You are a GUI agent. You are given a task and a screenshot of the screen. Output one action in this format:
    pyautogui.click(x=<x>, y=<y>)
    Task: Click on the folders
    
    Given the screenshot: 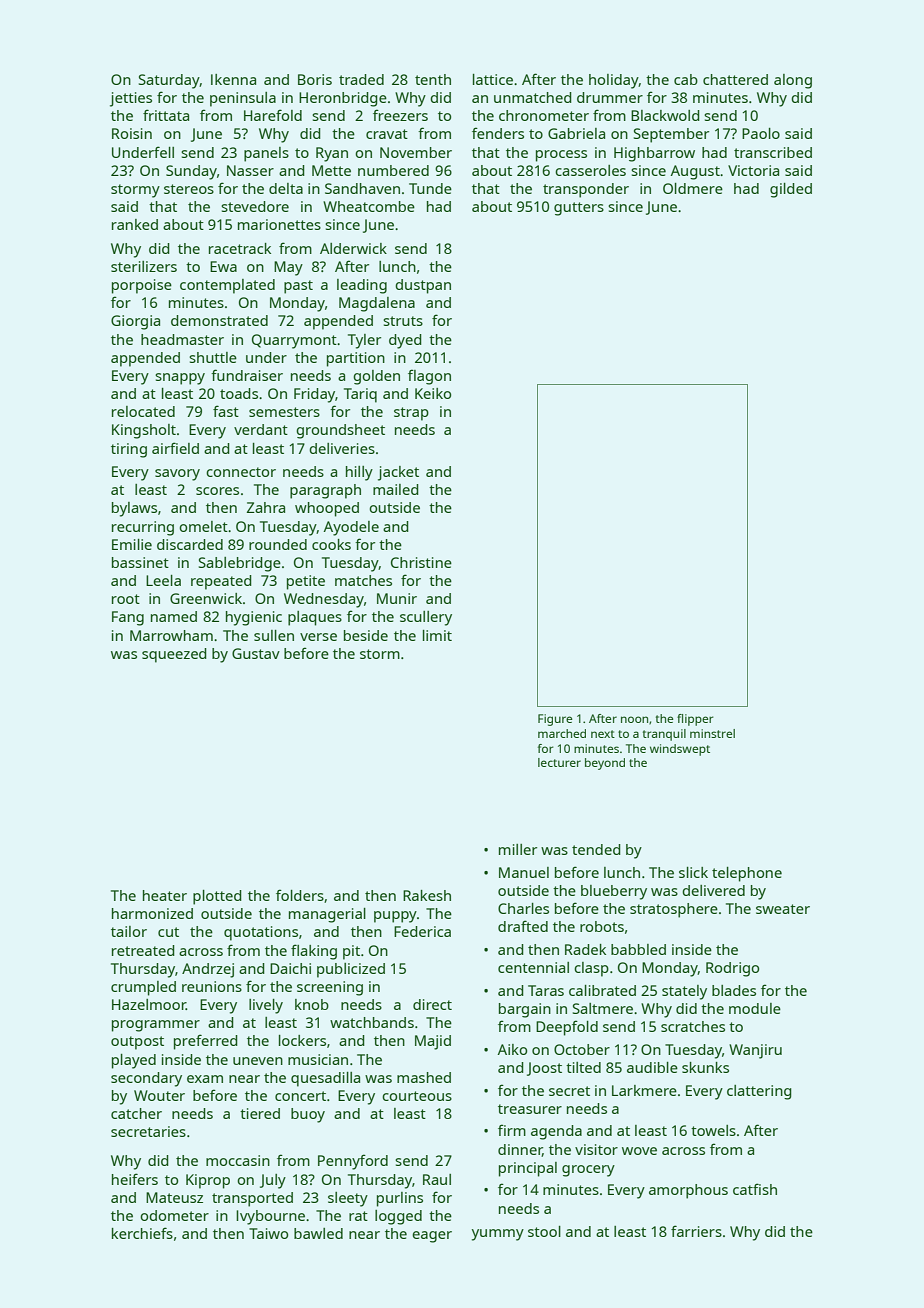 What is the action you would take?
    pyautogui.click(x=300, y=895)
